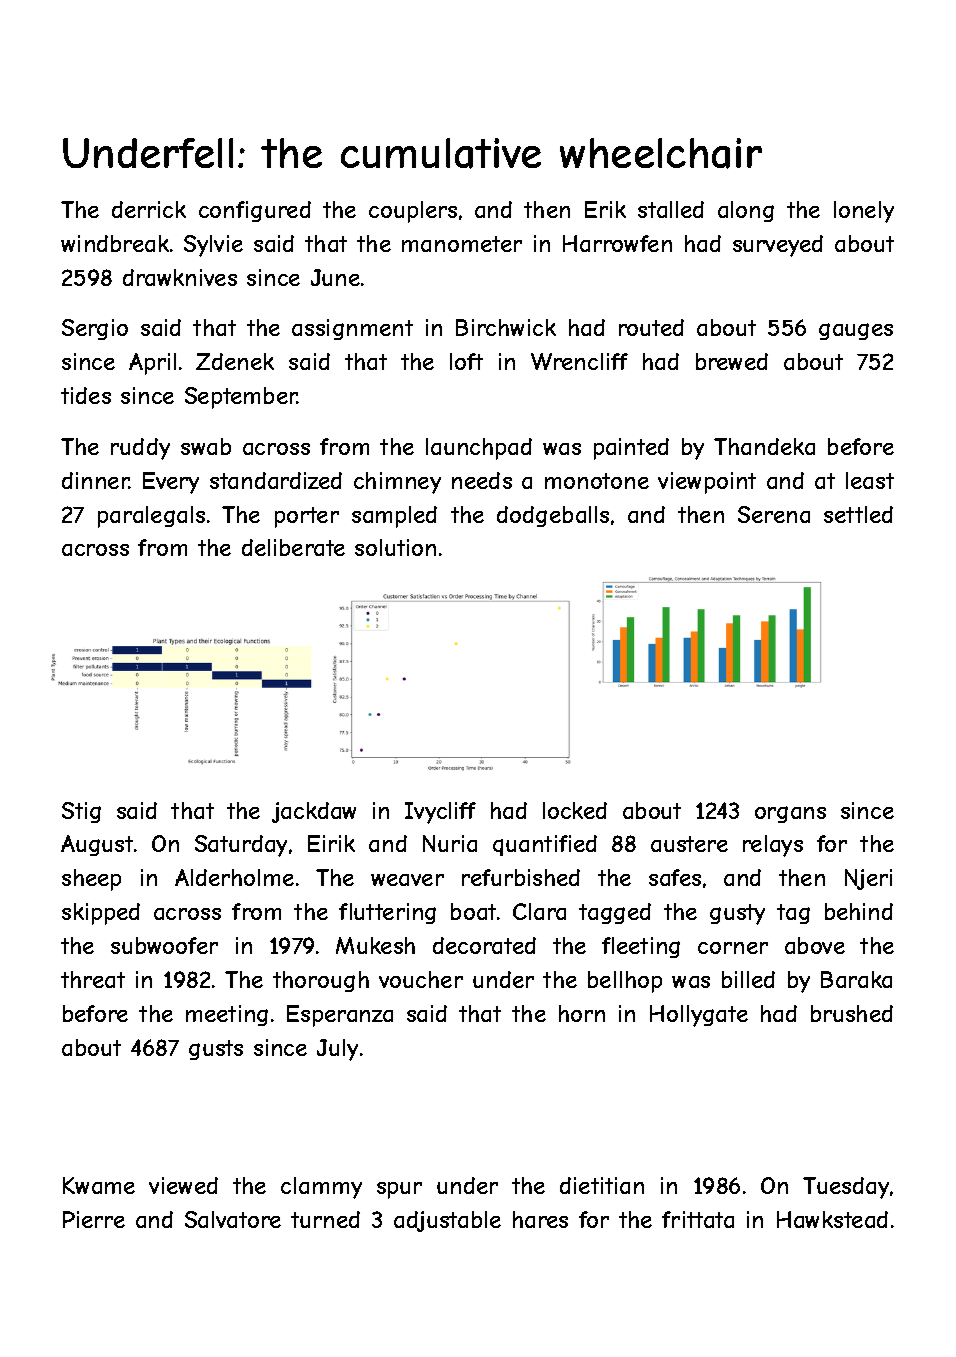 This screenshot has width=956, height=1357. I want to click on Alderholme, so click(234, 877).
